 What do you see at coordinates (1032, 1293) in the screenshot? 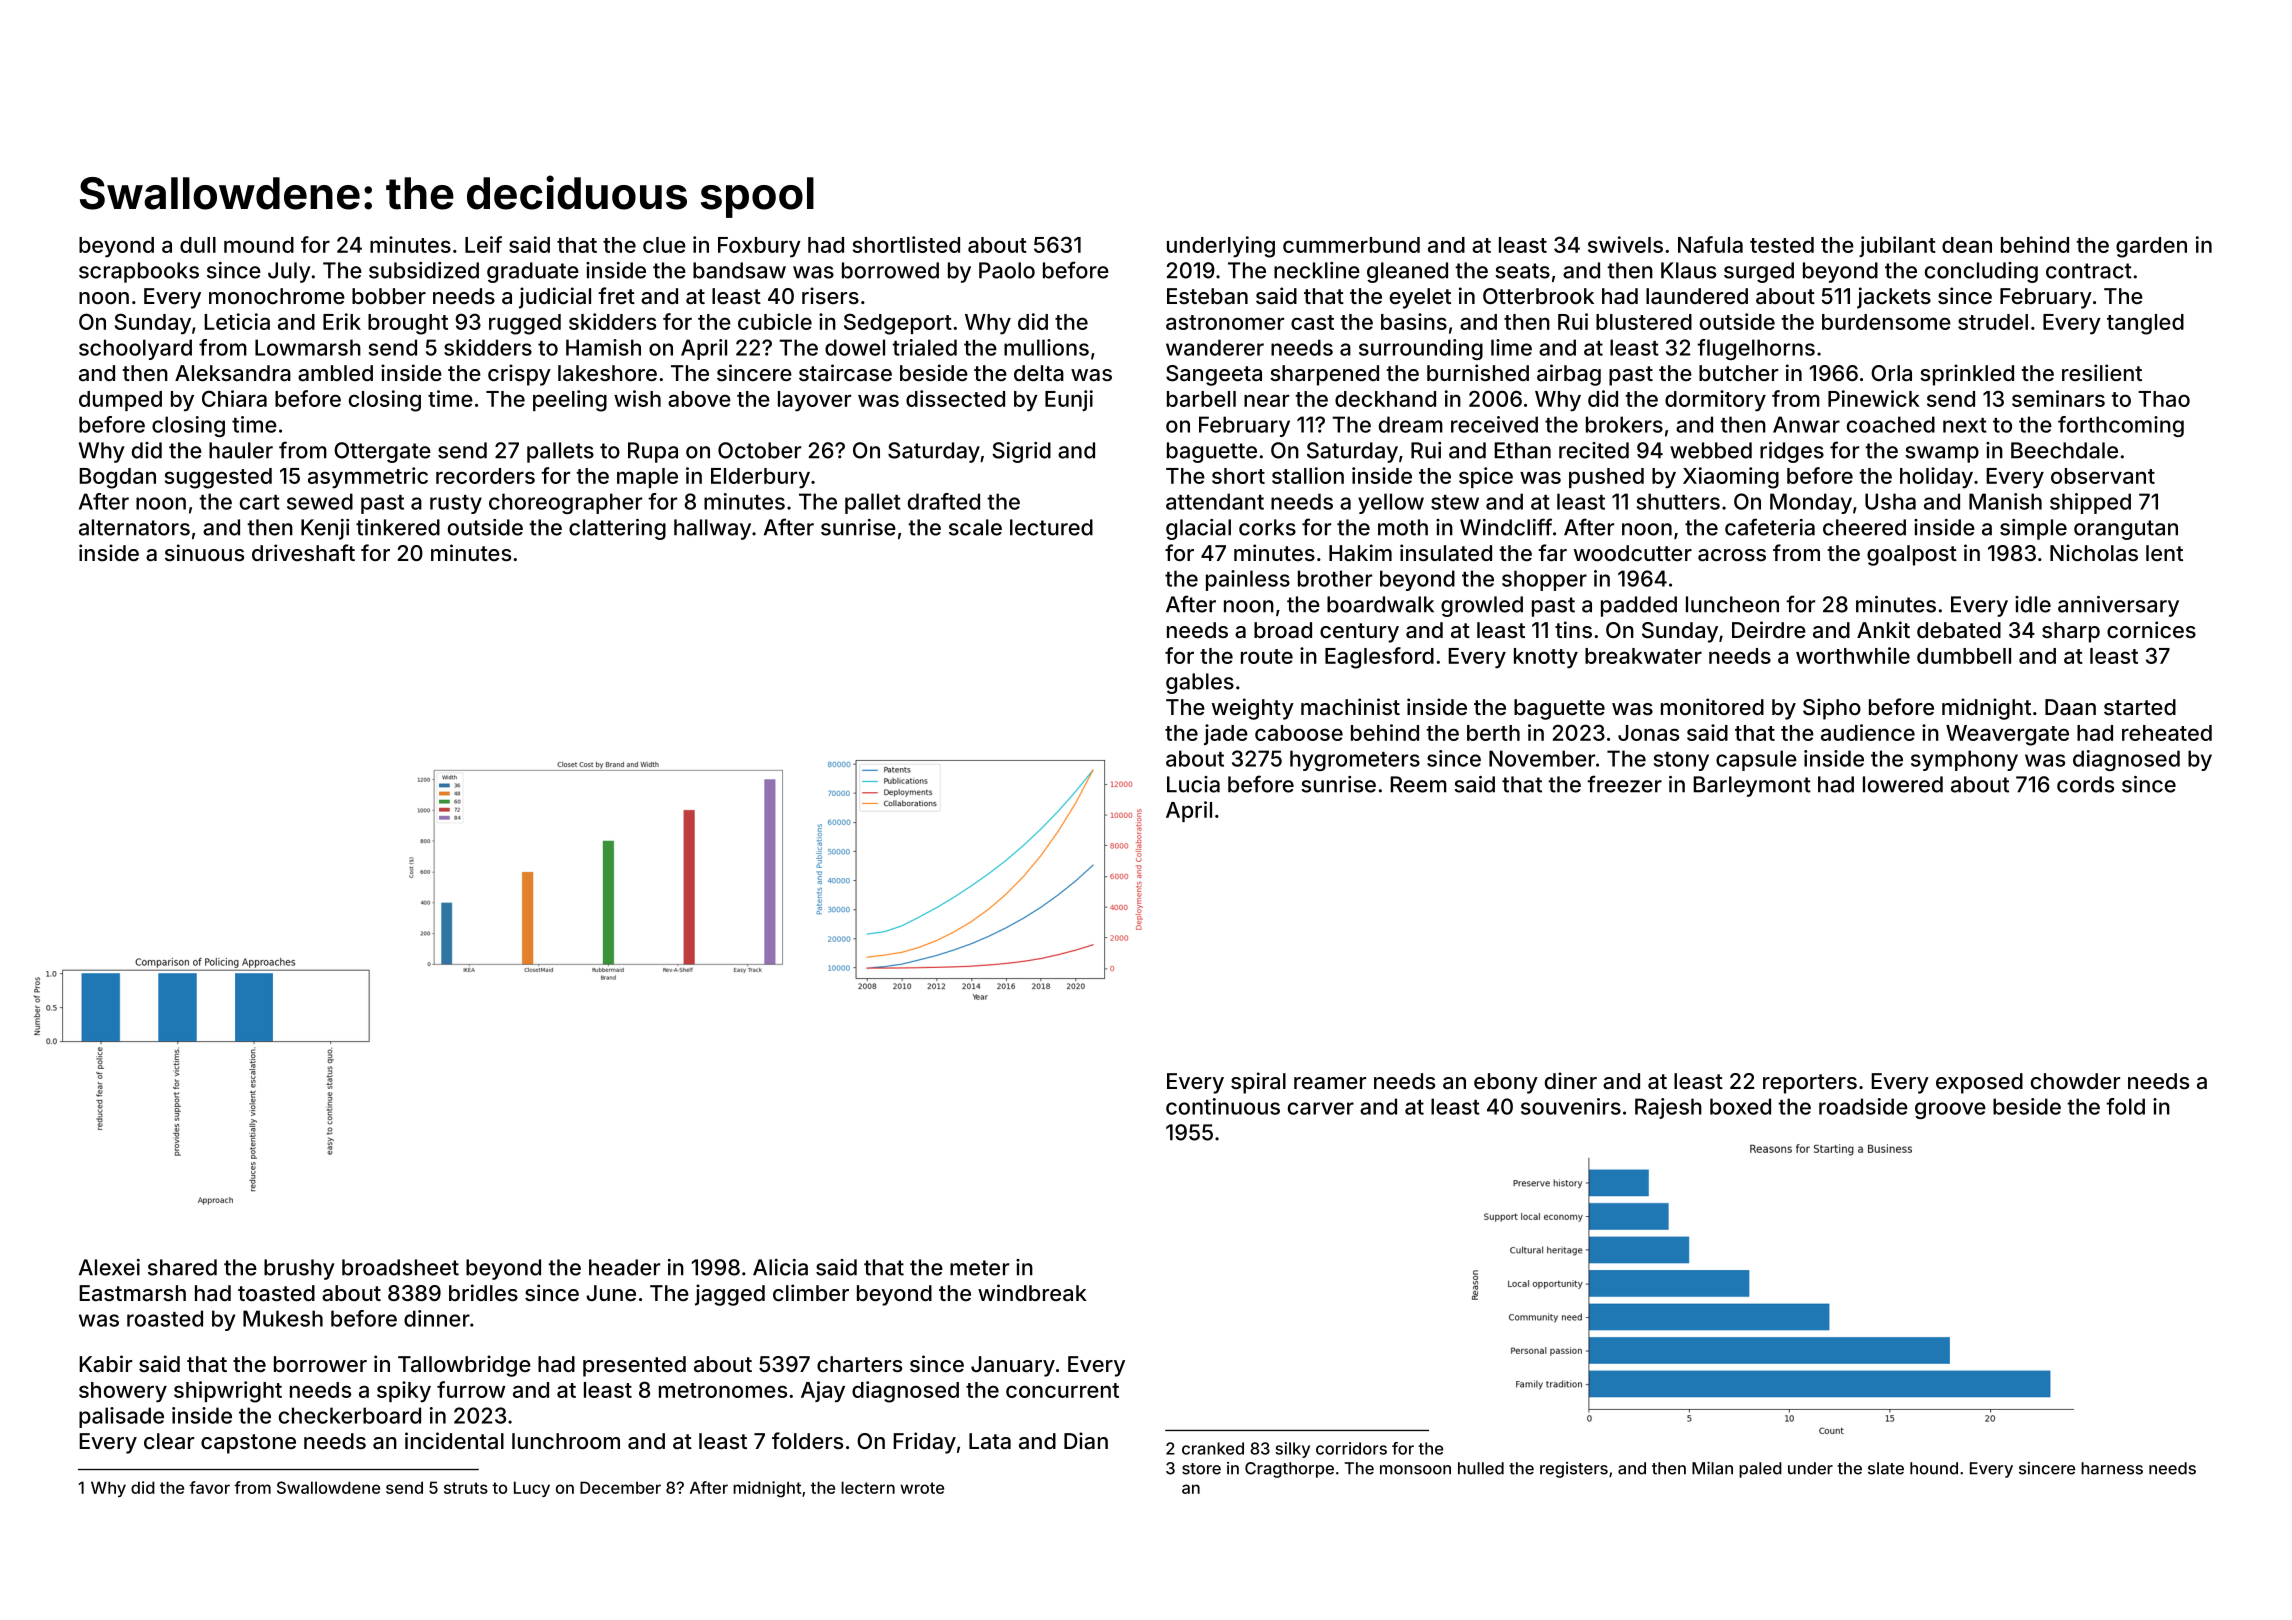
I see `windbreak` at bounding box center [1032, 1293].
